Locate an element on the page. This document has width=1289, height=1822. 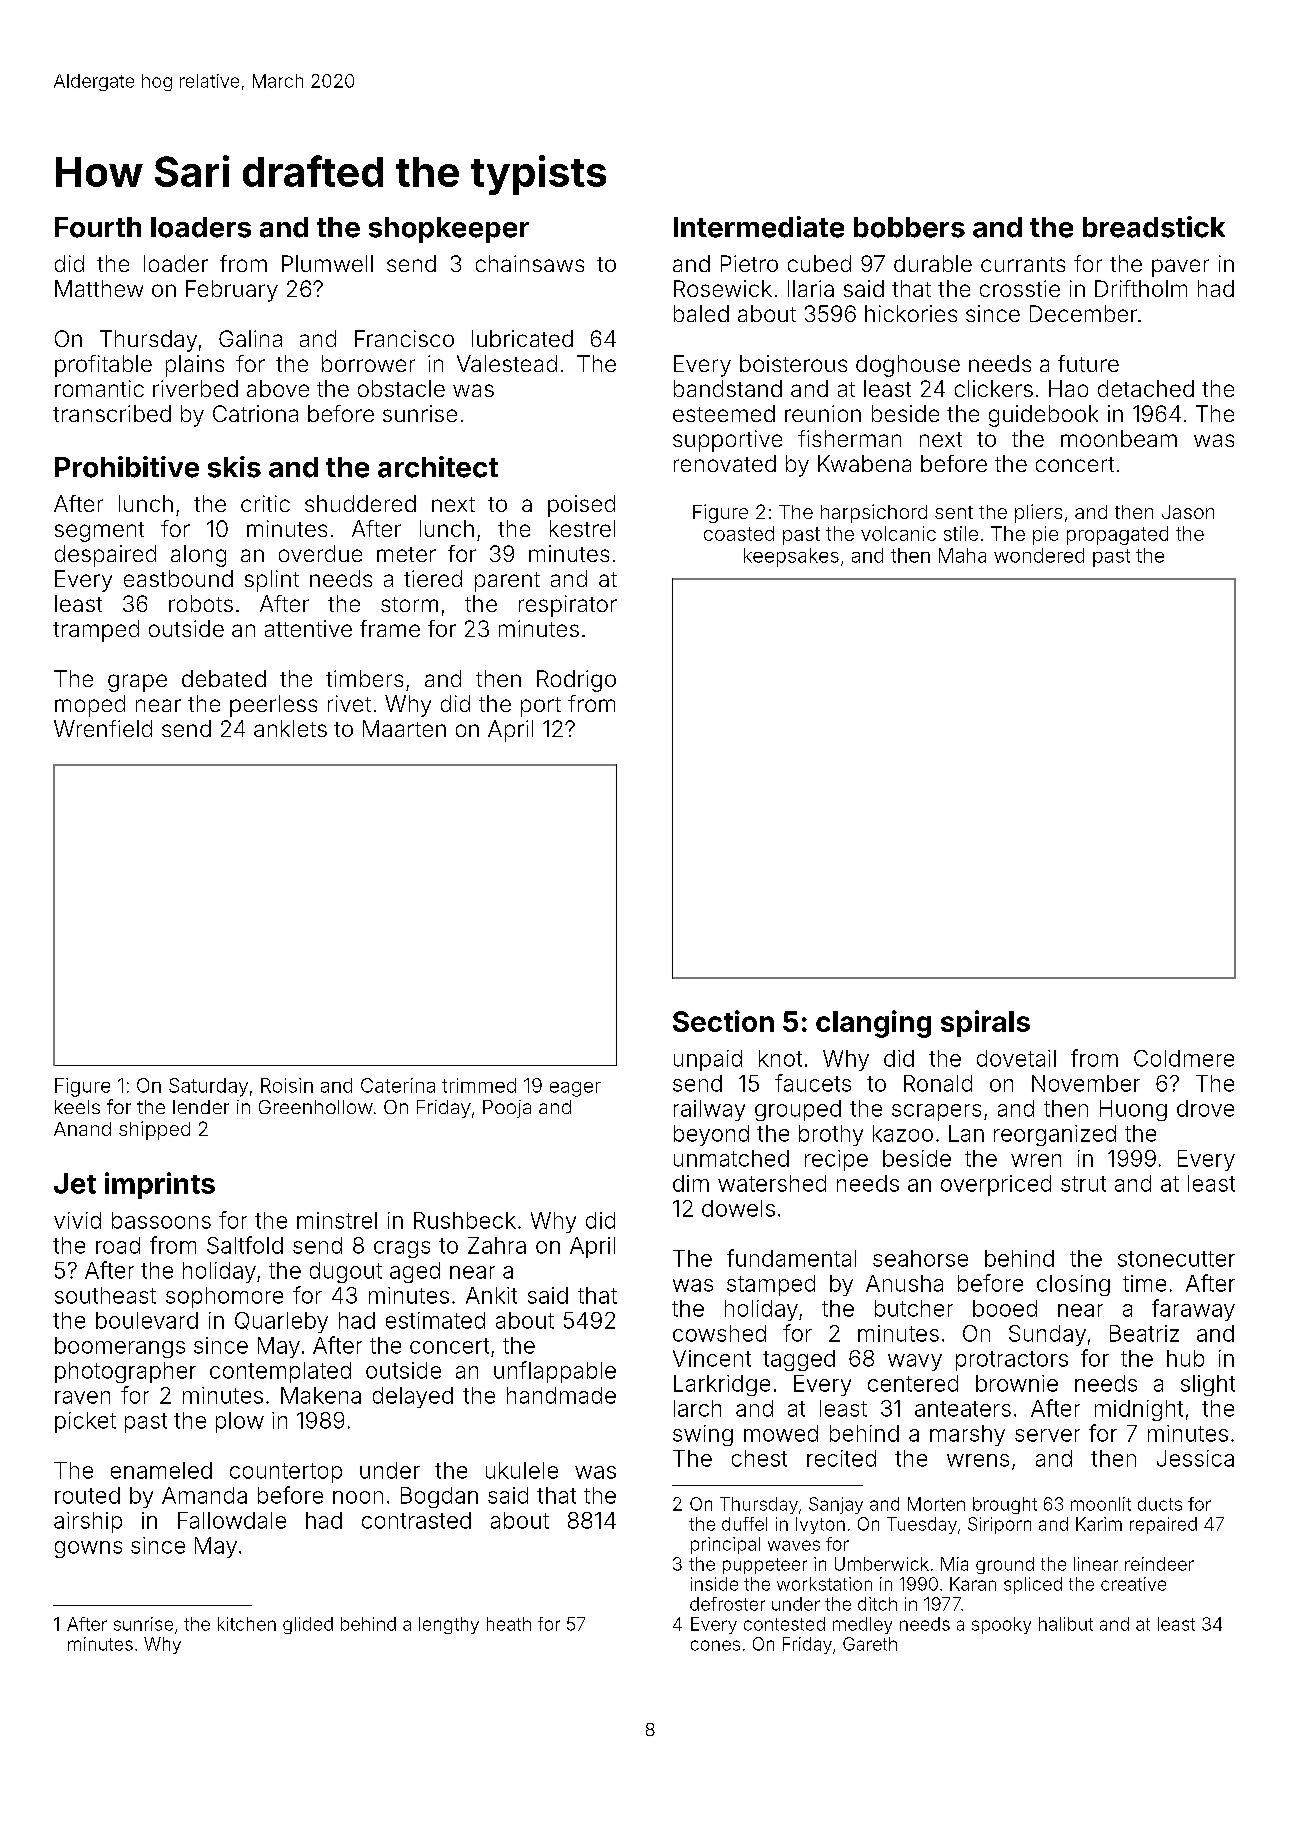
Matthew is located at coordinates (99, 288).
